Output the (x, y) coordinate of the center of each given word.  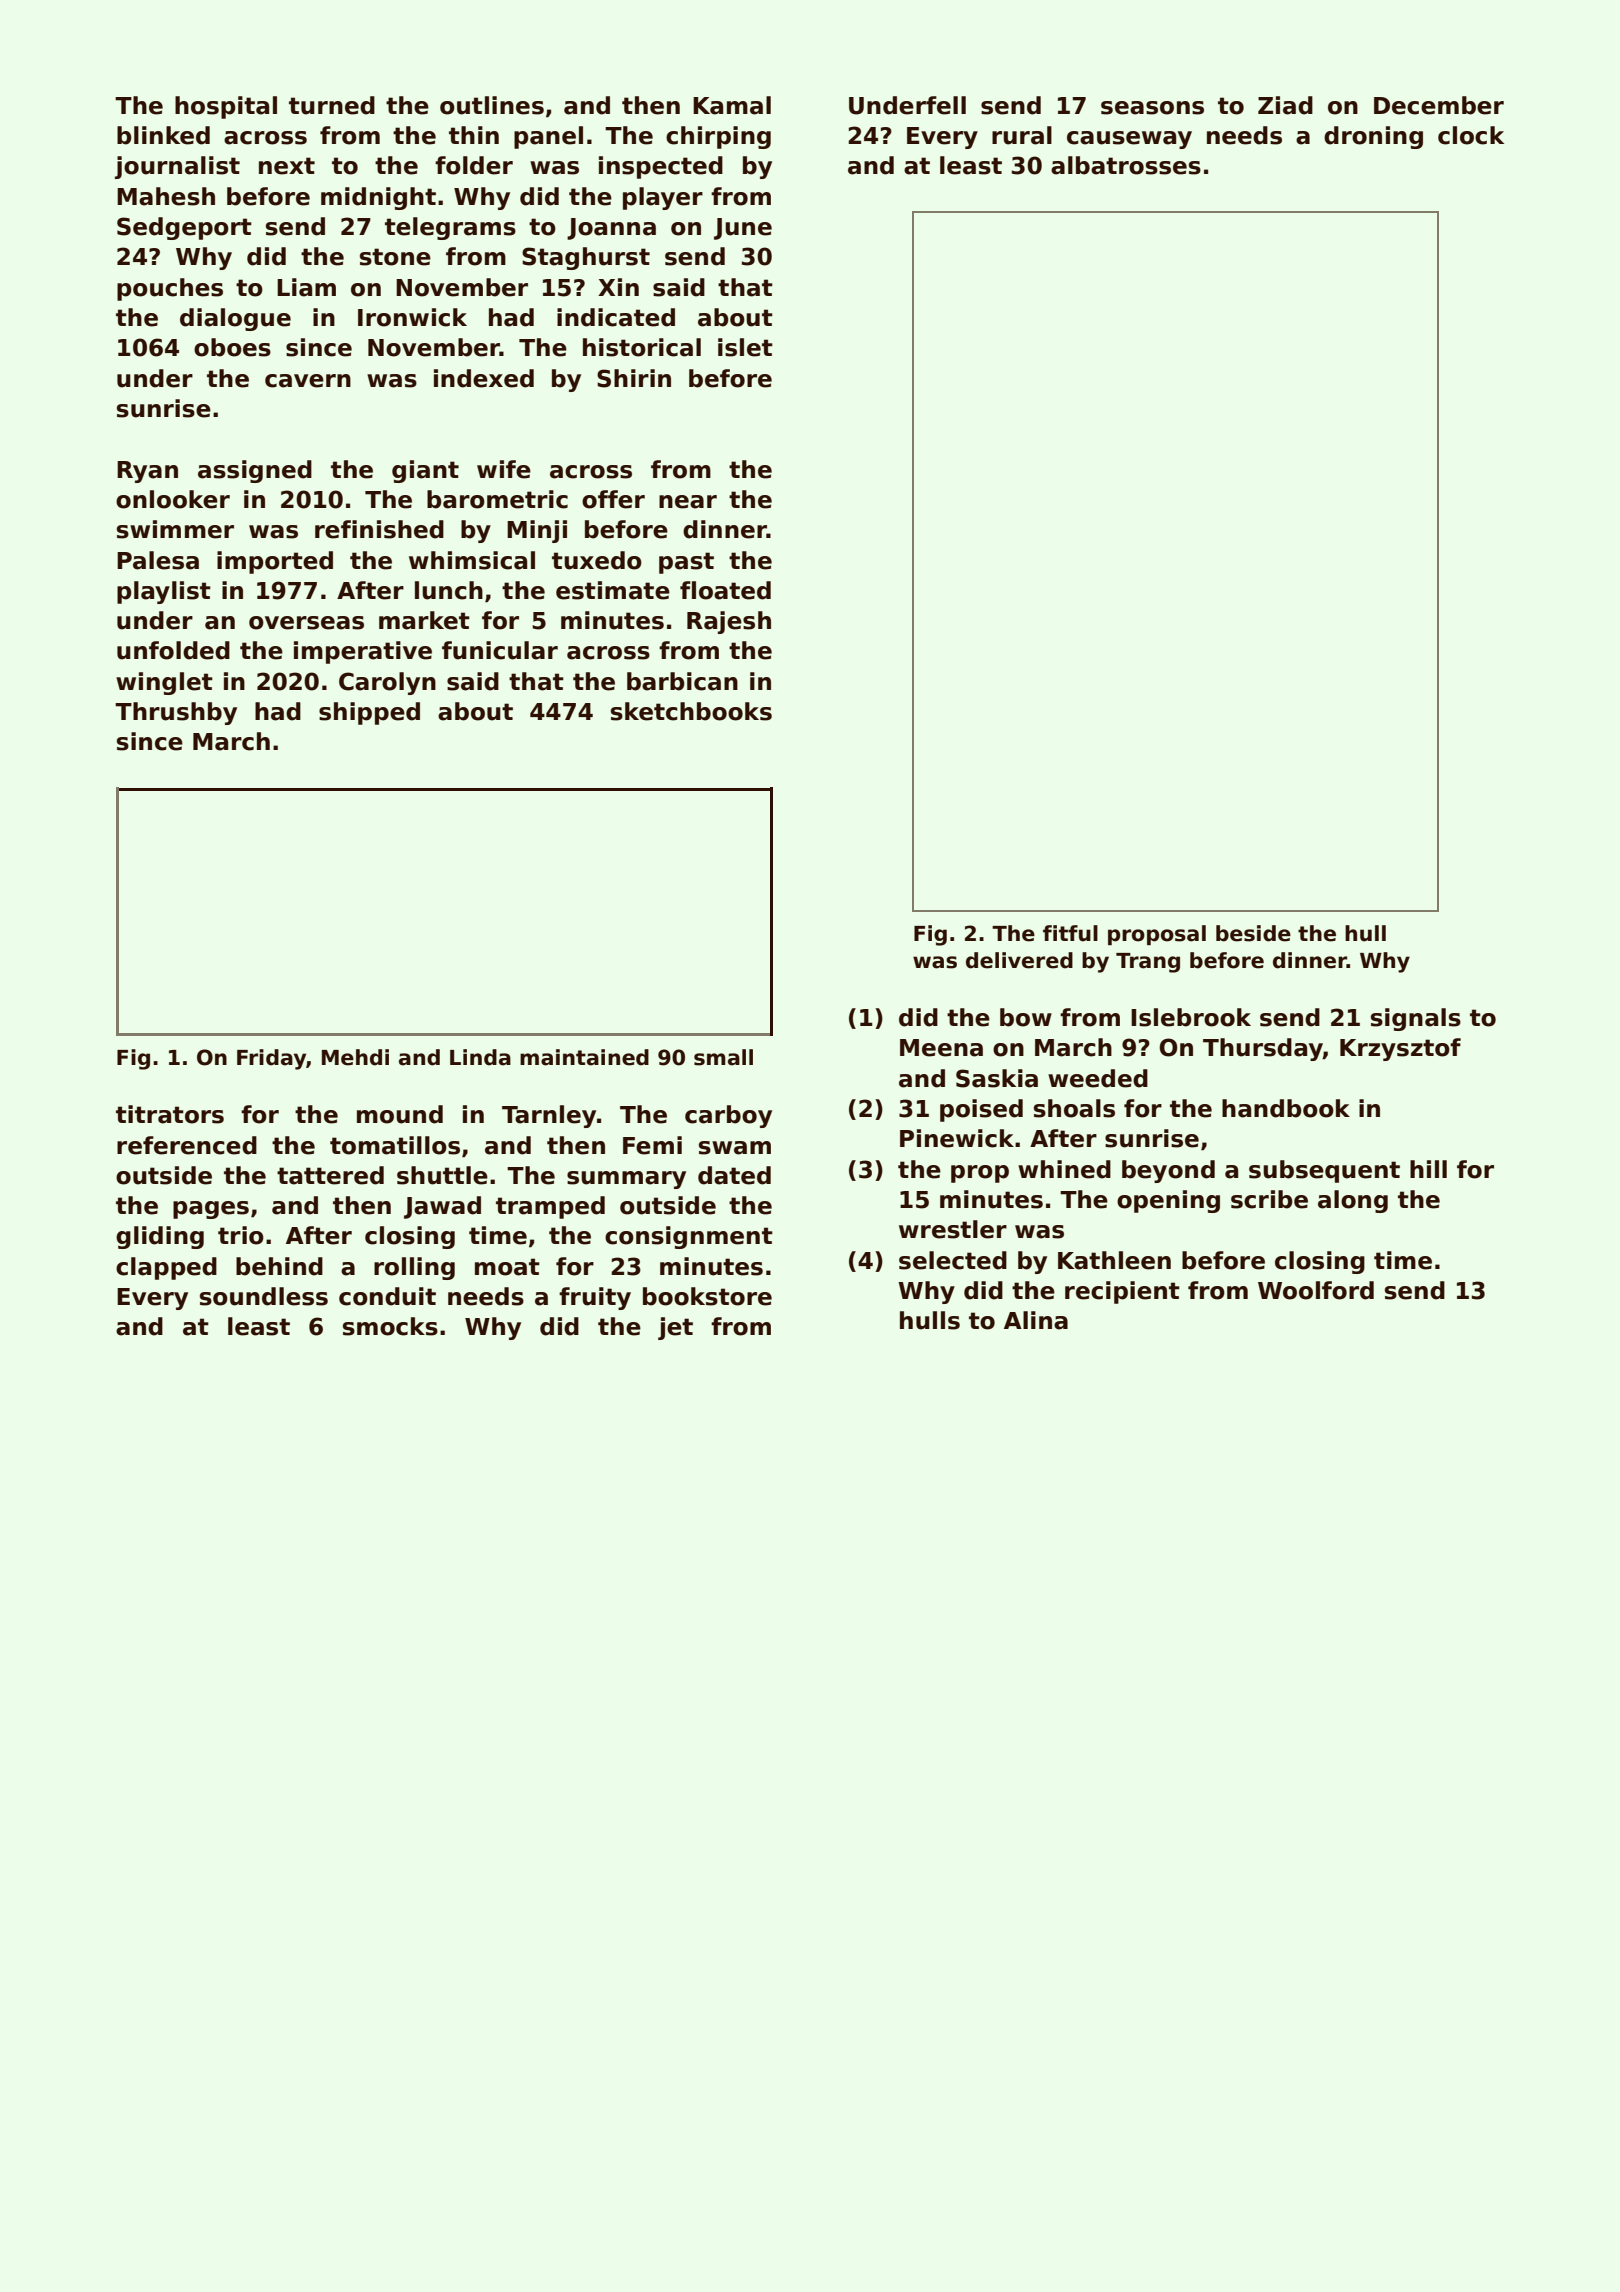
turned (332, 105)
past (686, 563)
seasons (1152, 108)
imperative (363, 652)
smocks (390, 1326)
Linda (480, 1057)
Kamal (732, 105)
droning (1373, 137)
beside (1253, 933)
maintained (584, 1057)
